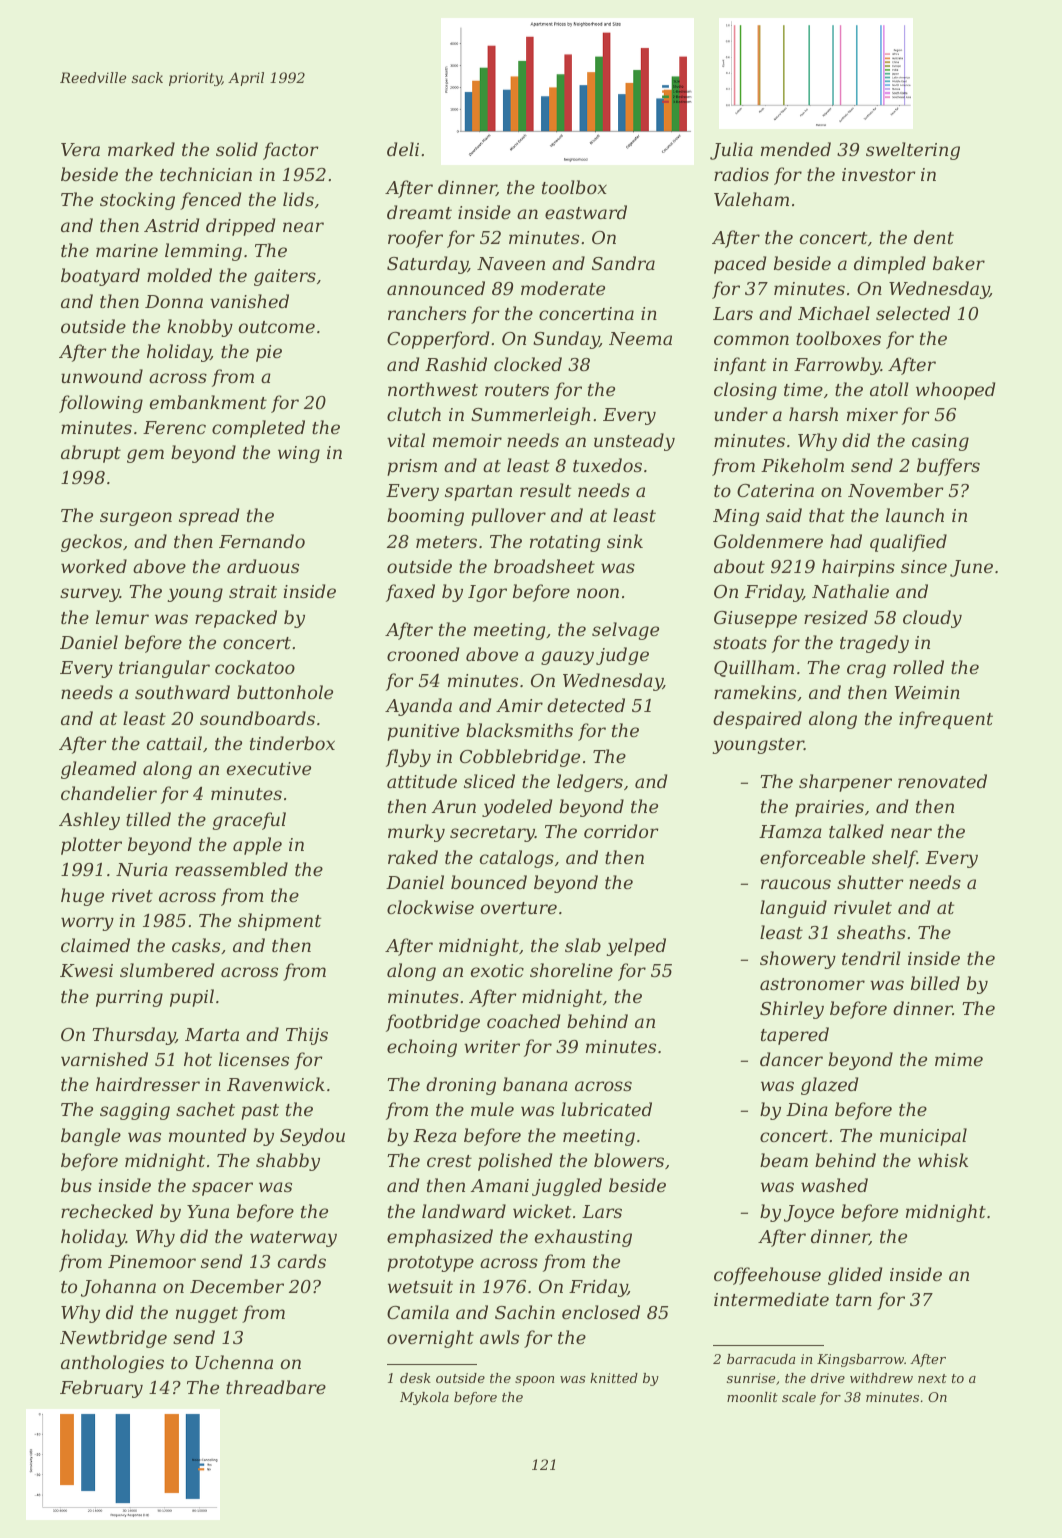  What do you see at coordinates (137, 201) in the screenshot?
I see `stocking` at bounding box center [137, 201].
